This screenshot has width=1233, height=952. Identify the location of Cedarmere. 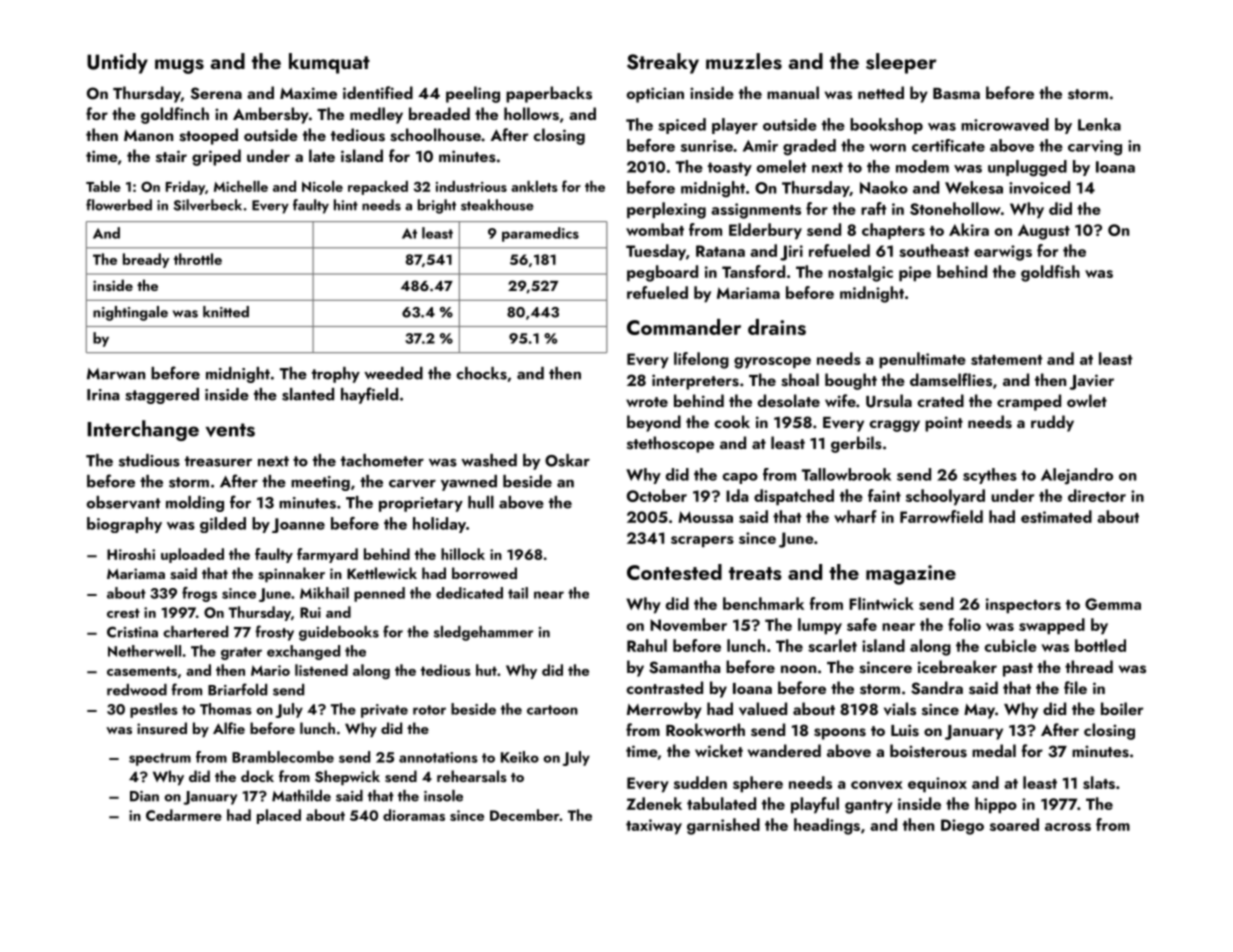
(184, 815).
